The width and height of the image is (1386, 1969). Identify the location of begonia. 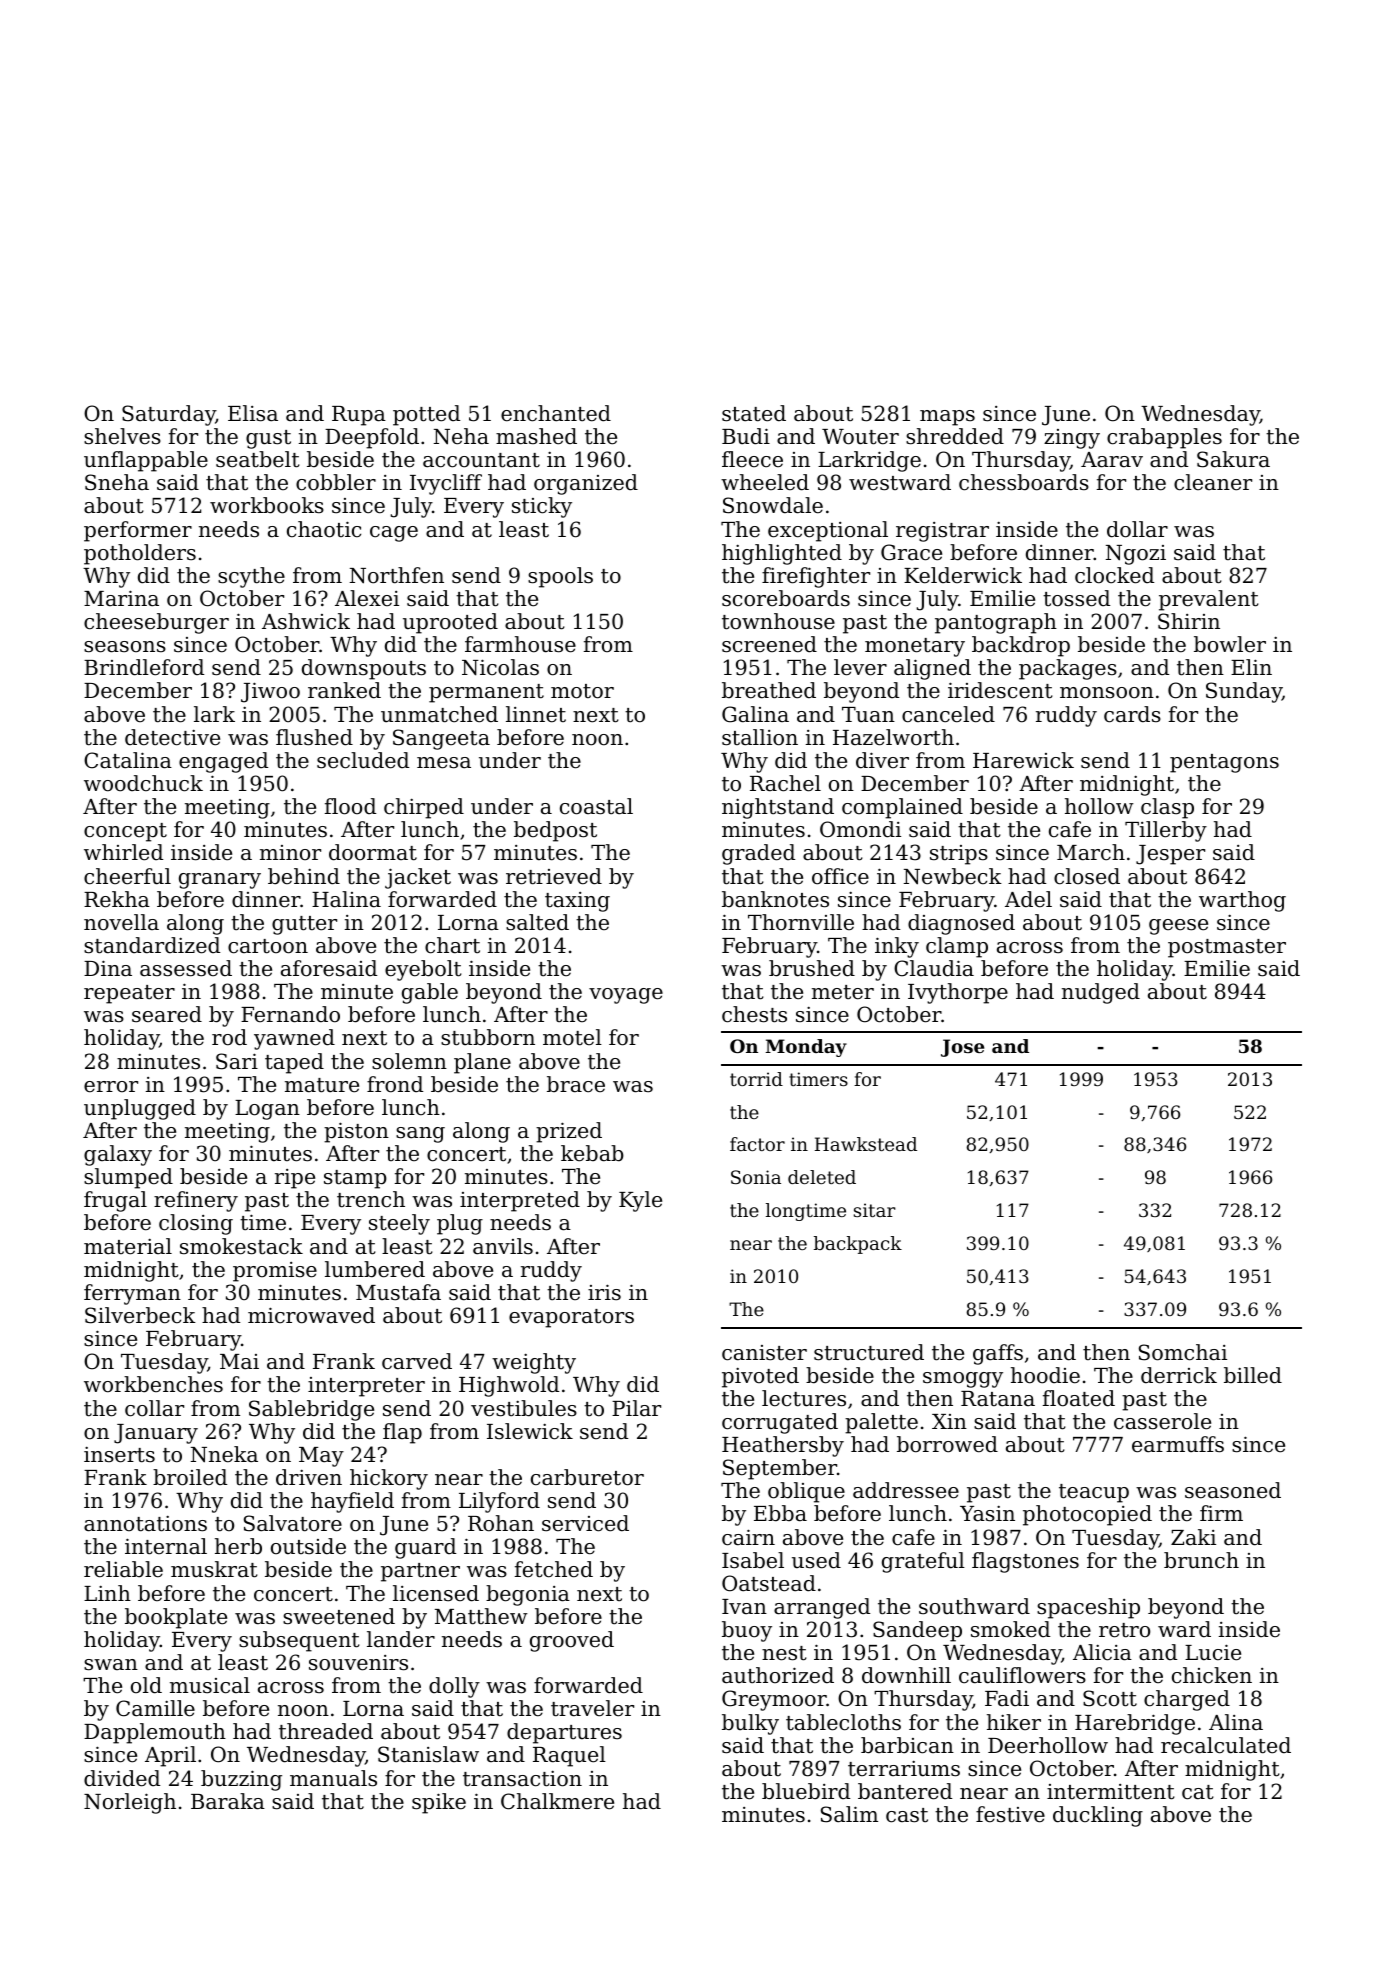
(528, 1595).
